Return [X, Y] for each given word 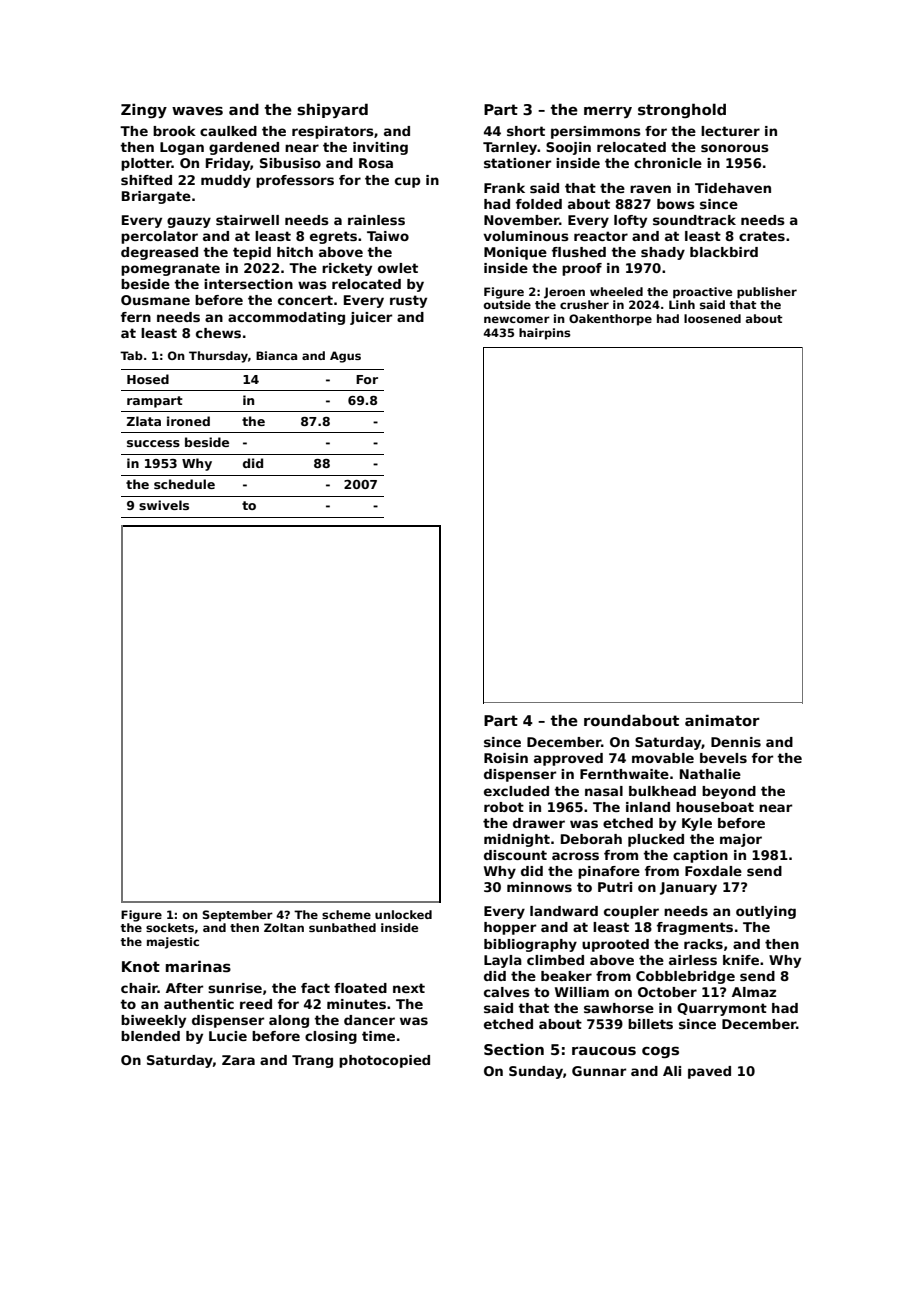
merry [608, 112]
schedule [184, 484]
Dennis [736, 742]
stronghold [682, 110]
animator [722, 720]
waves [197, 110]
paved [709, 1072]
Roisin [506, 758]
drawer [539, 823]
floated [360, 988]
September [238, 916]
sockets [170, 927]
